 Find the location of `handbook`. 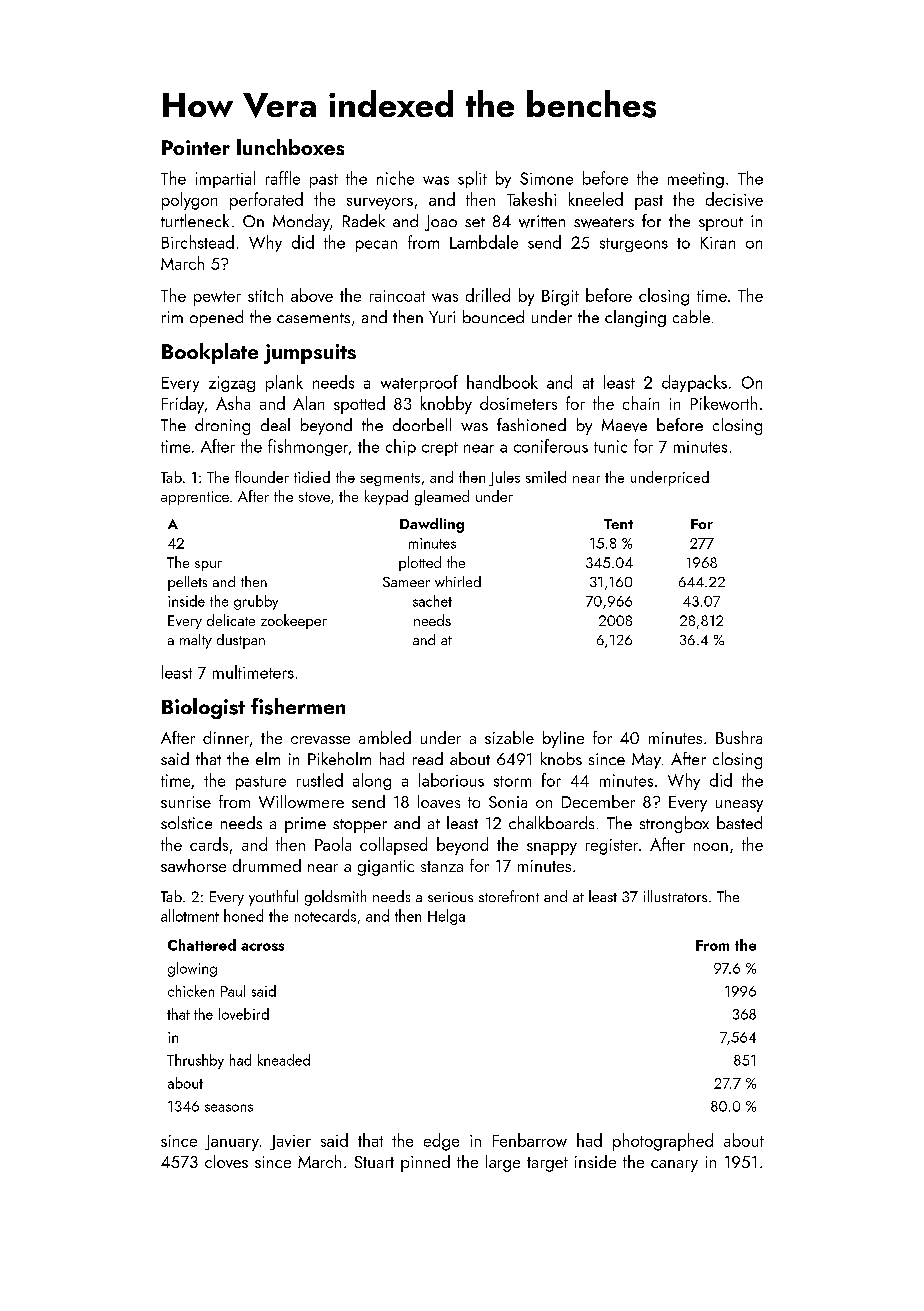

handbook is located at coordinates (502, 382).
